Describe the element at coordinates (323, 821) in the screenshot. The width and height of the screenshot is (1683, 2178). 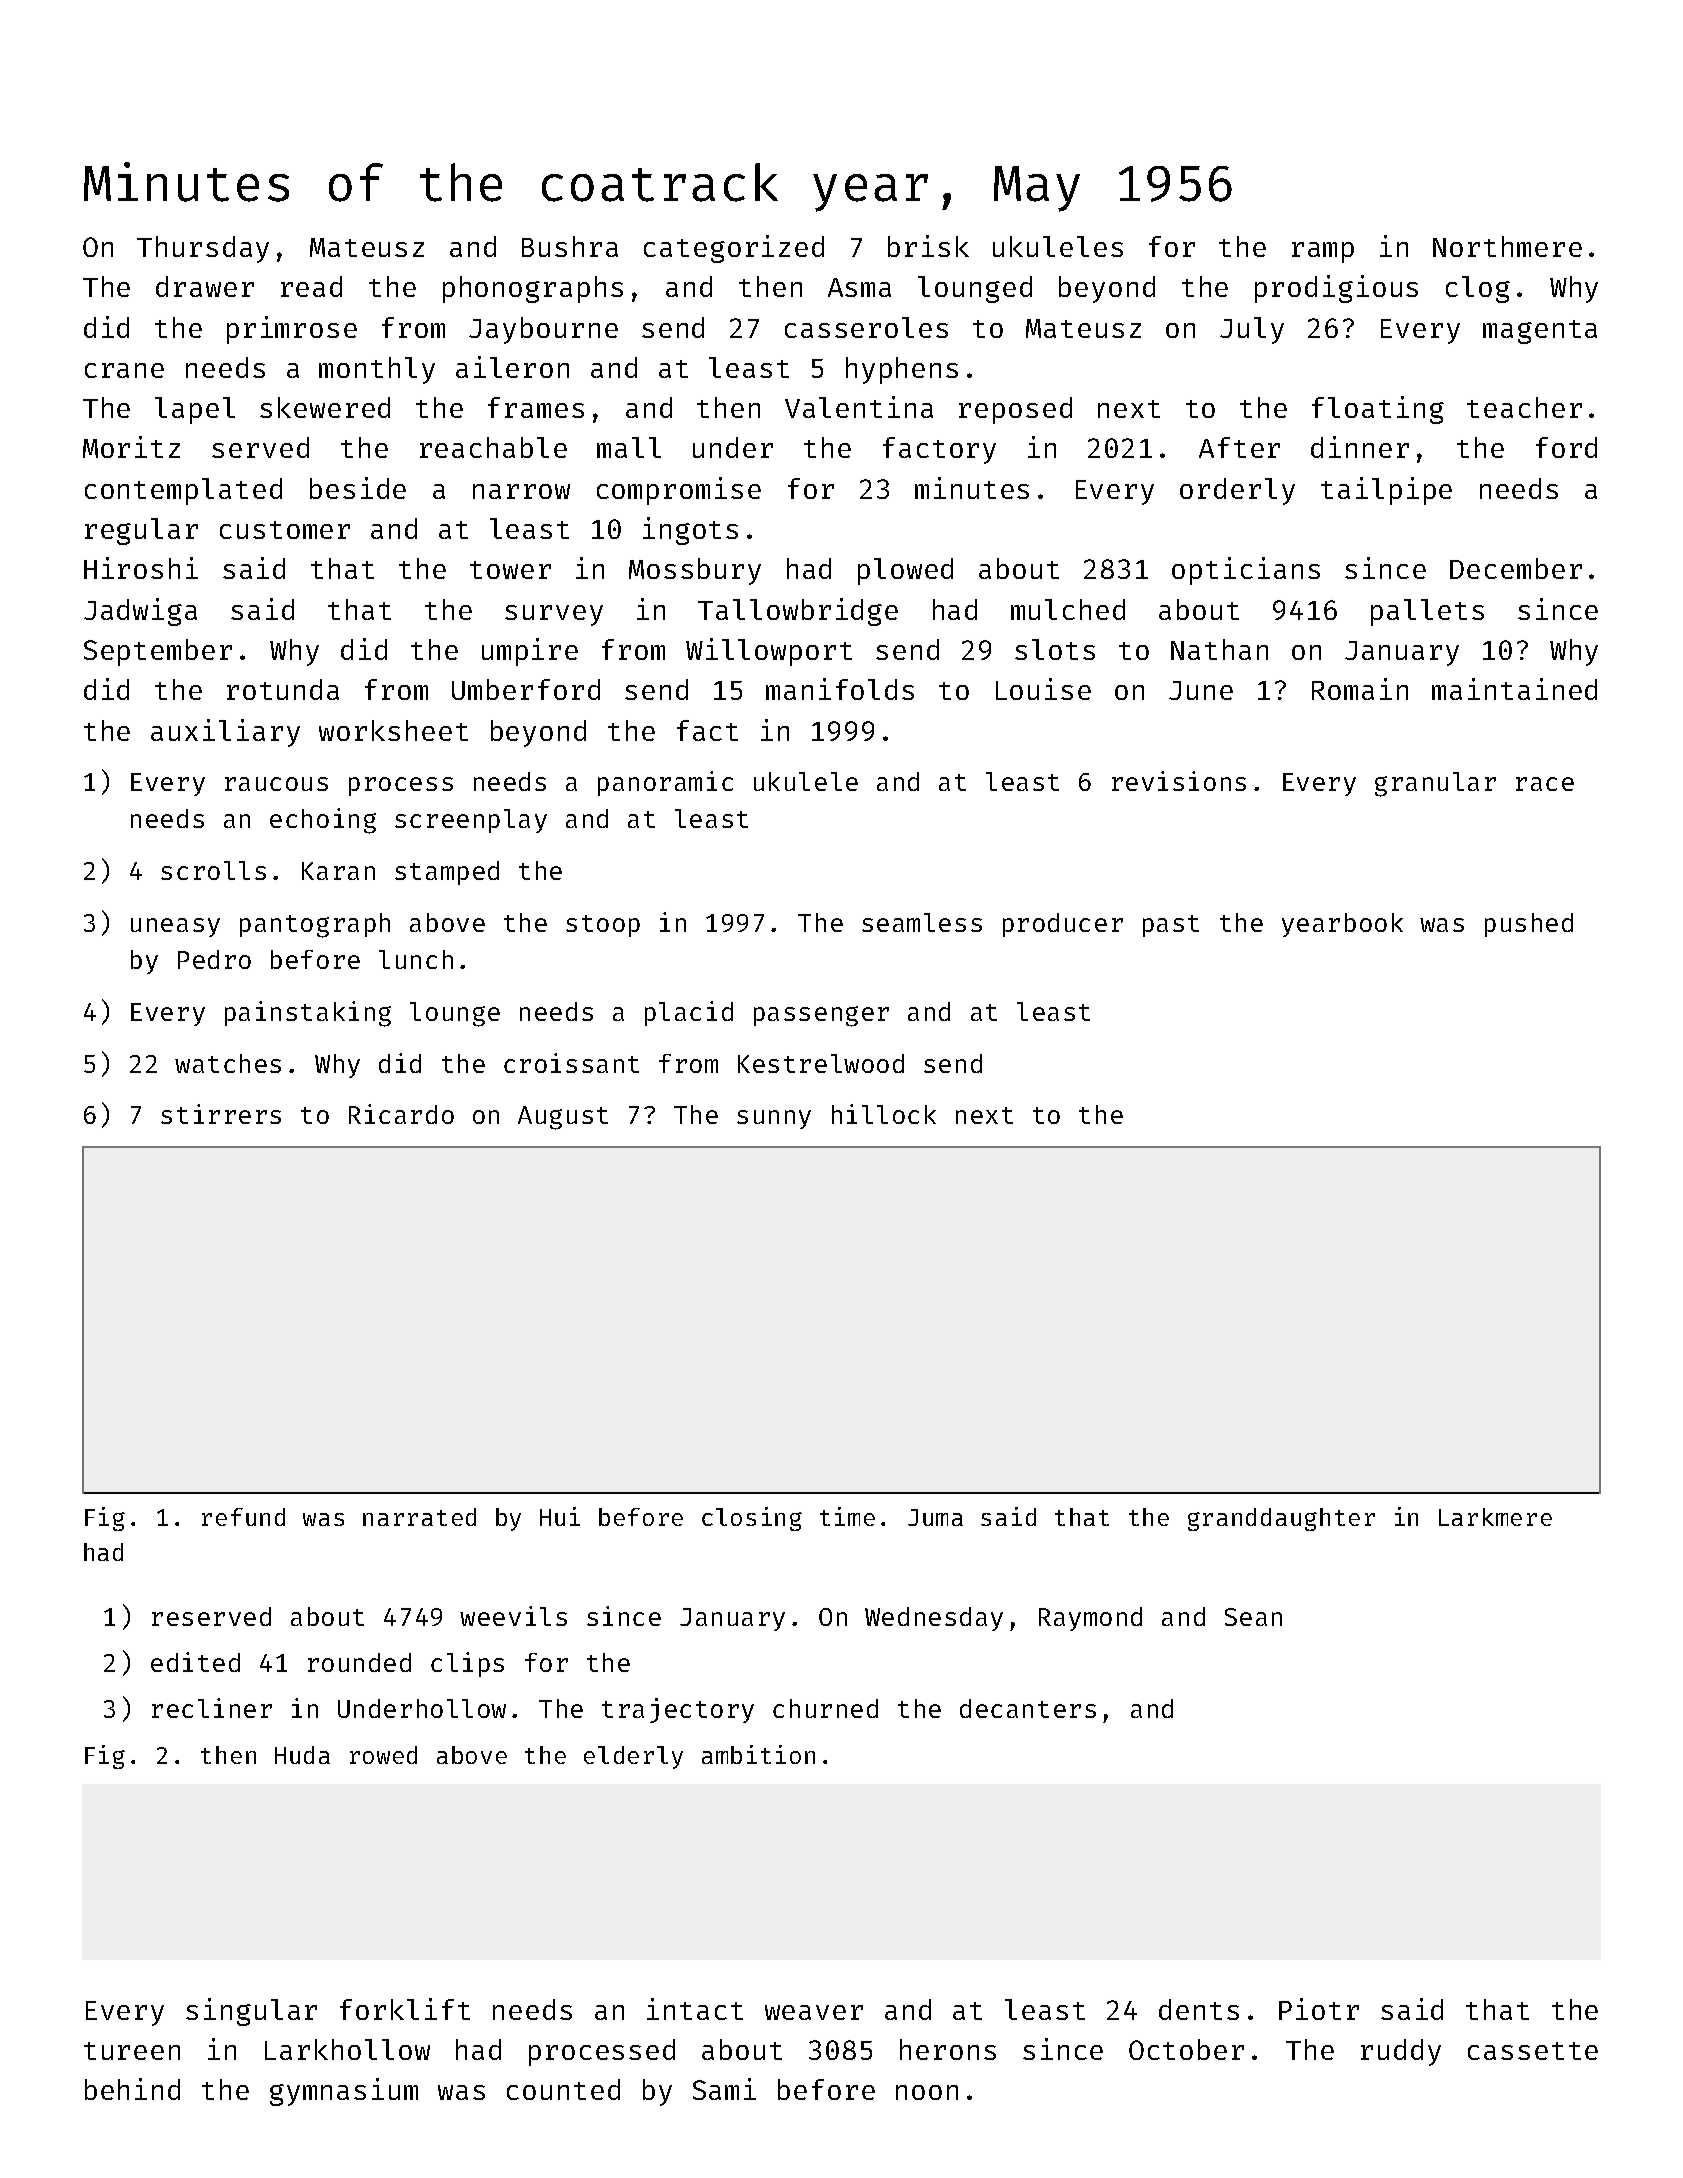
I see `echoing` at that location.
